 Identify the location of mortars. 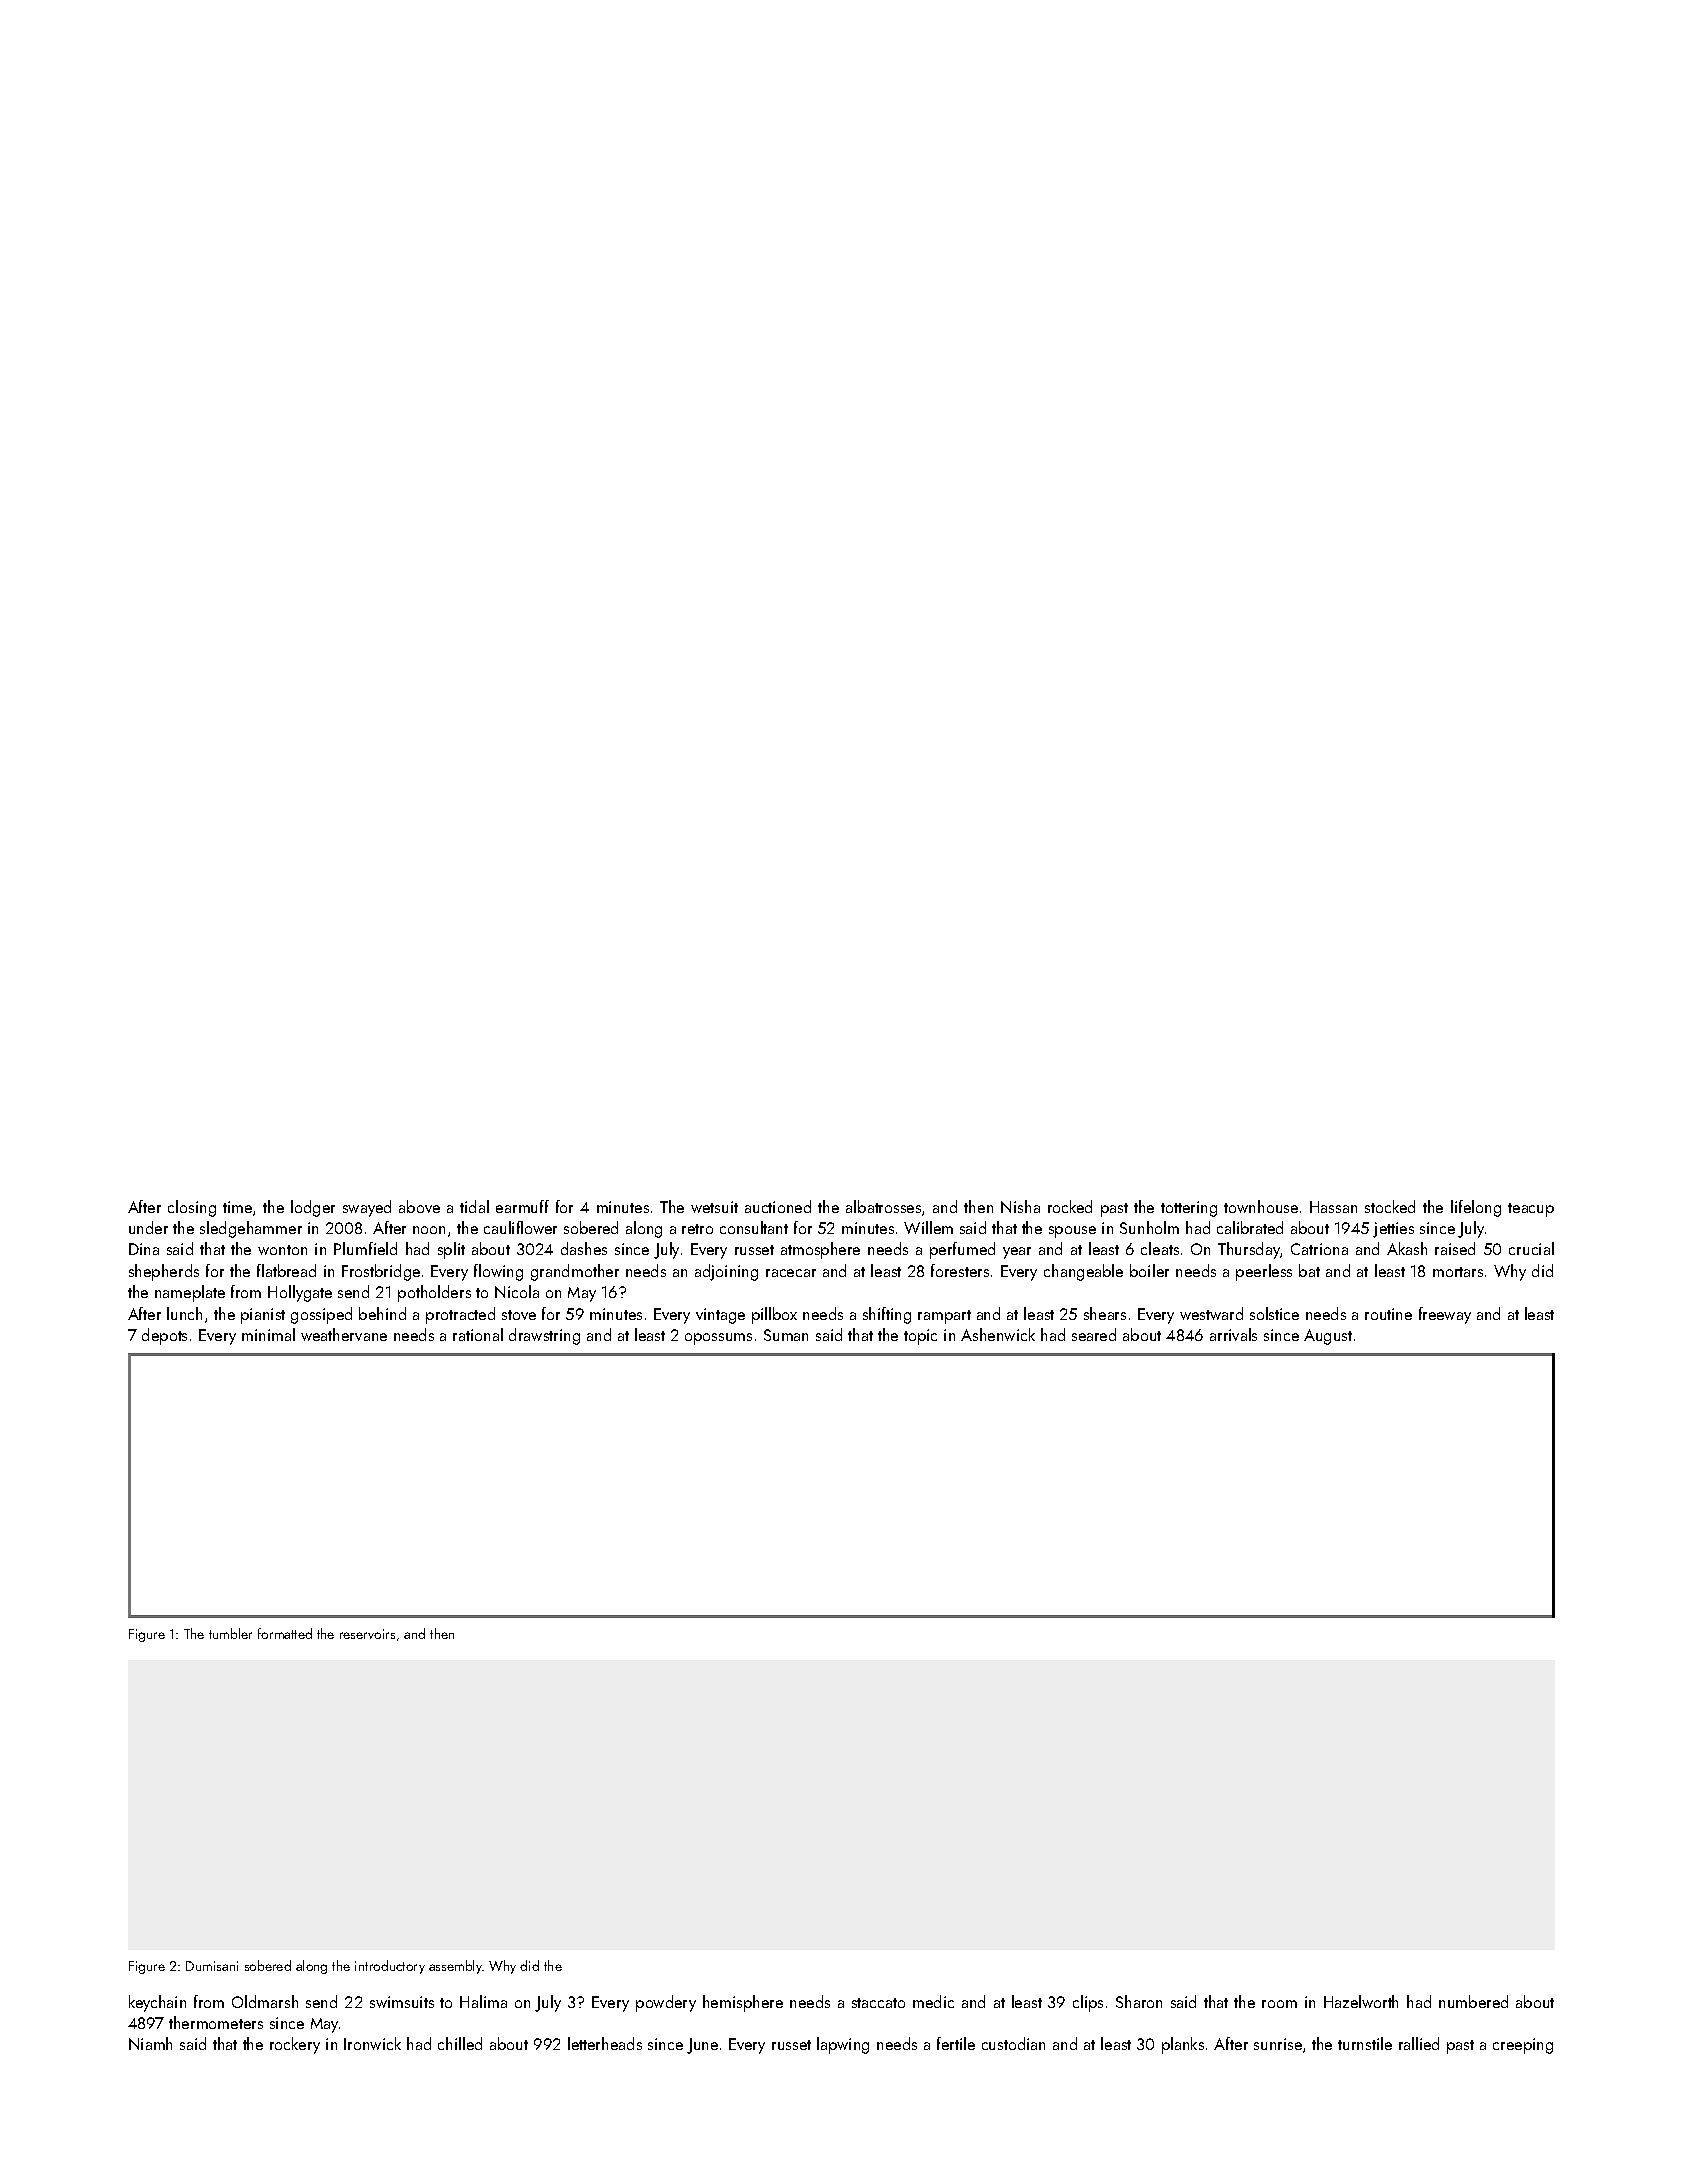
(1458, 1272).
